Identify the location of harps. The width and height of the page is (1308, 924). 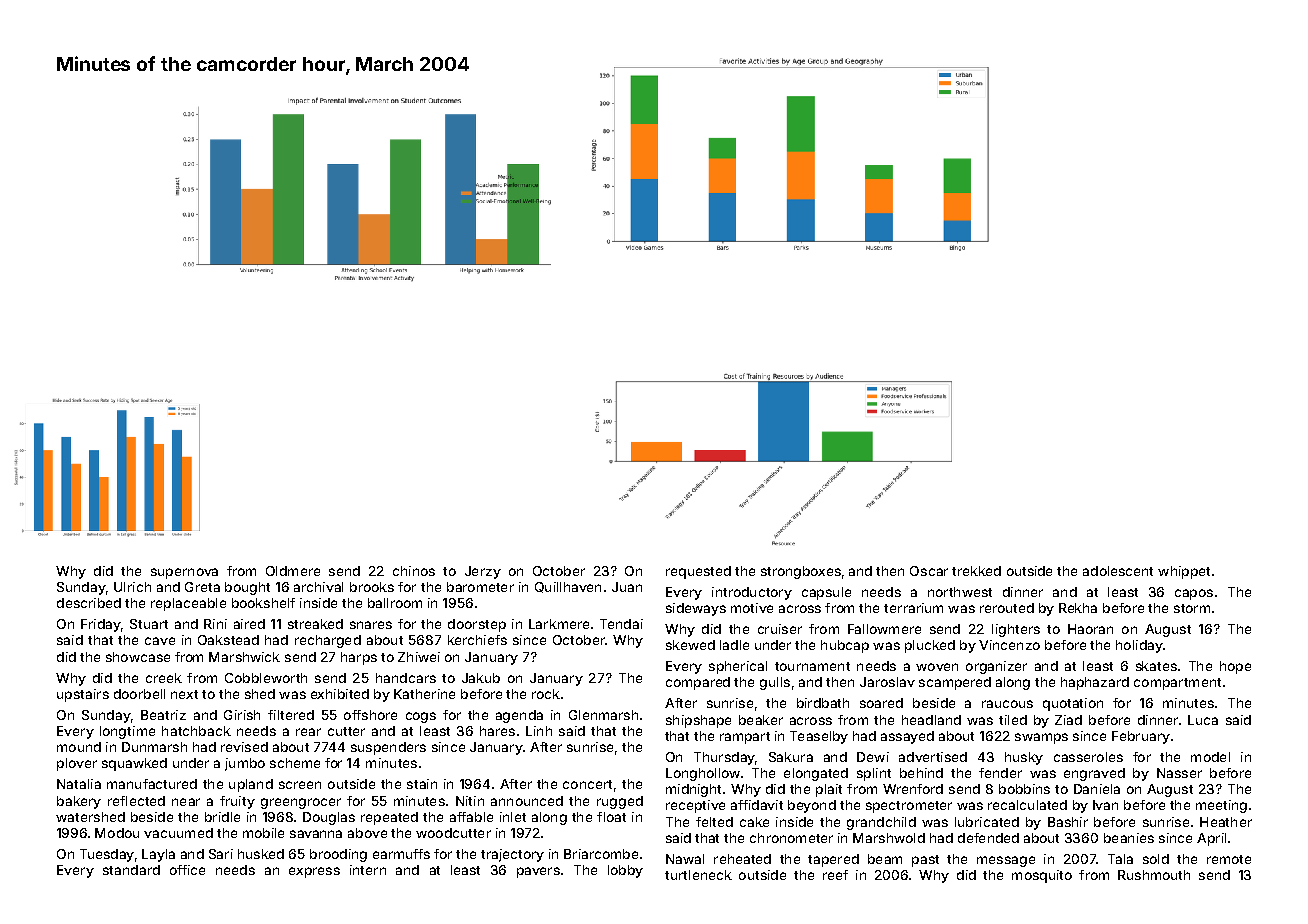
(359, 658).
